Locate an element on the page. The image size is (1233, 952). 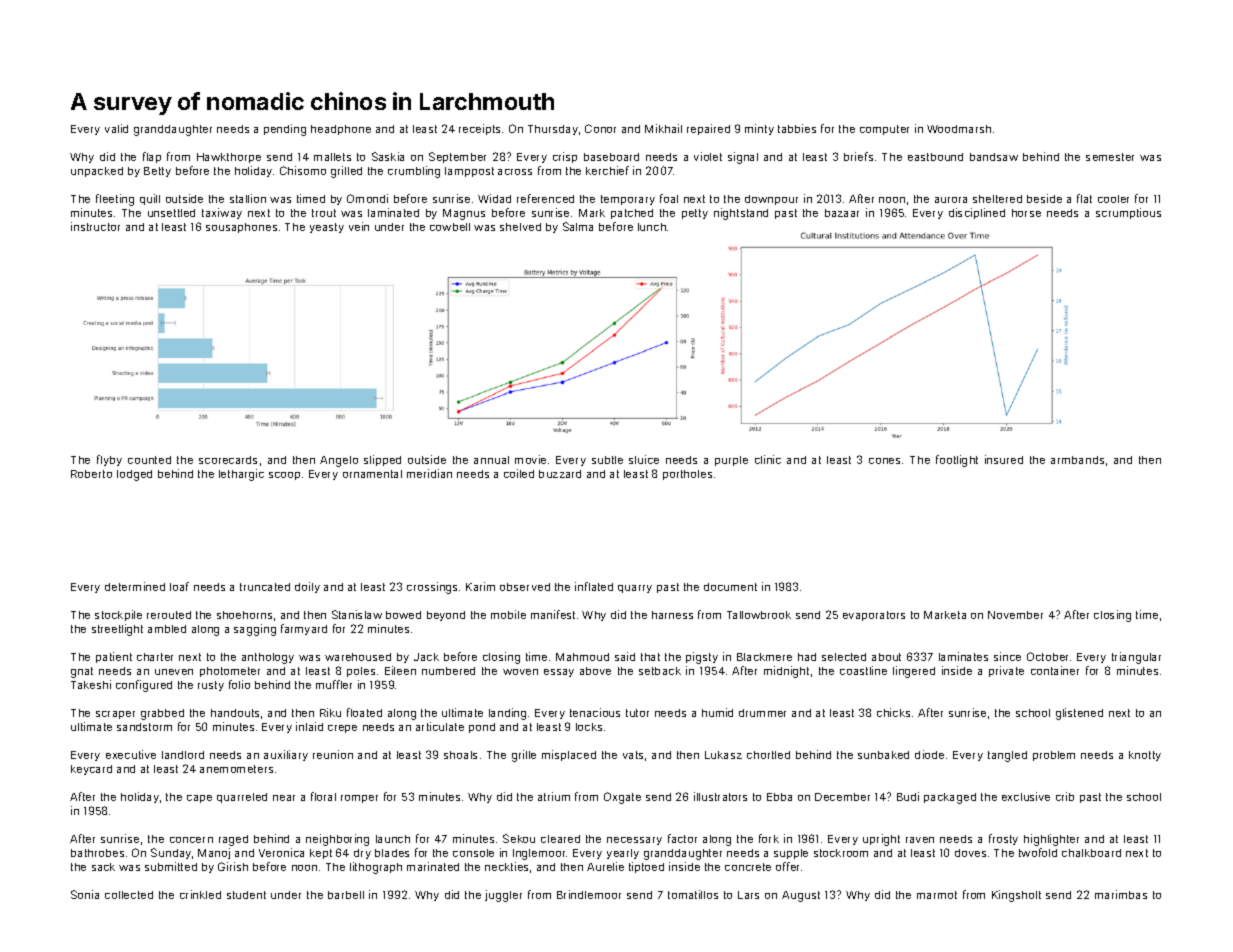
sluice is located at coordinates (644, 459).
